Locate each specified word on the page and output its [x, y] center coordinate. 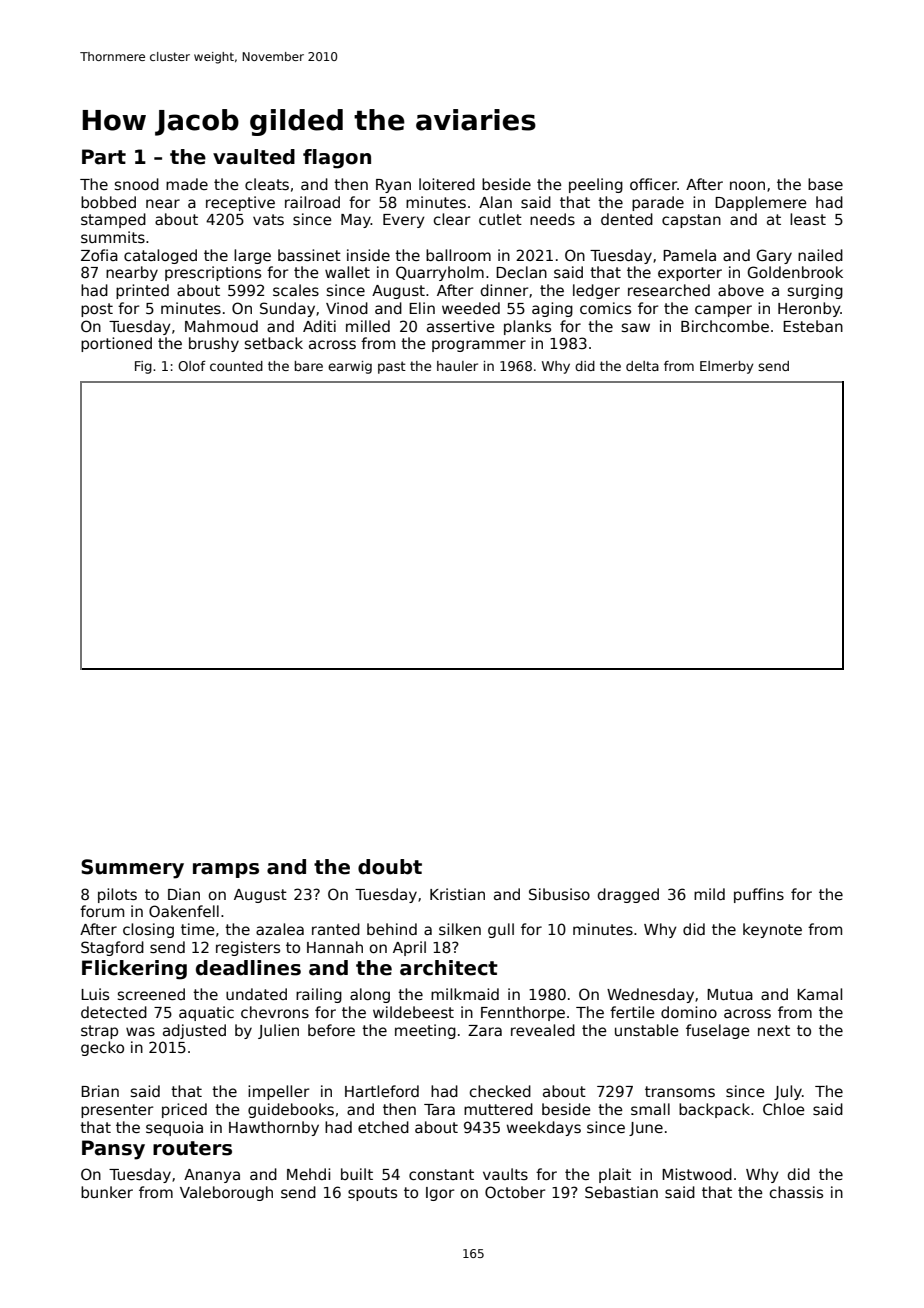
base [825, 184]
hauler [457, 366]
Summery [132, 869]
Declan [521, 272]
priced [184, 1110]
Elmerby [727, 367]
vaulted [254, 157]
